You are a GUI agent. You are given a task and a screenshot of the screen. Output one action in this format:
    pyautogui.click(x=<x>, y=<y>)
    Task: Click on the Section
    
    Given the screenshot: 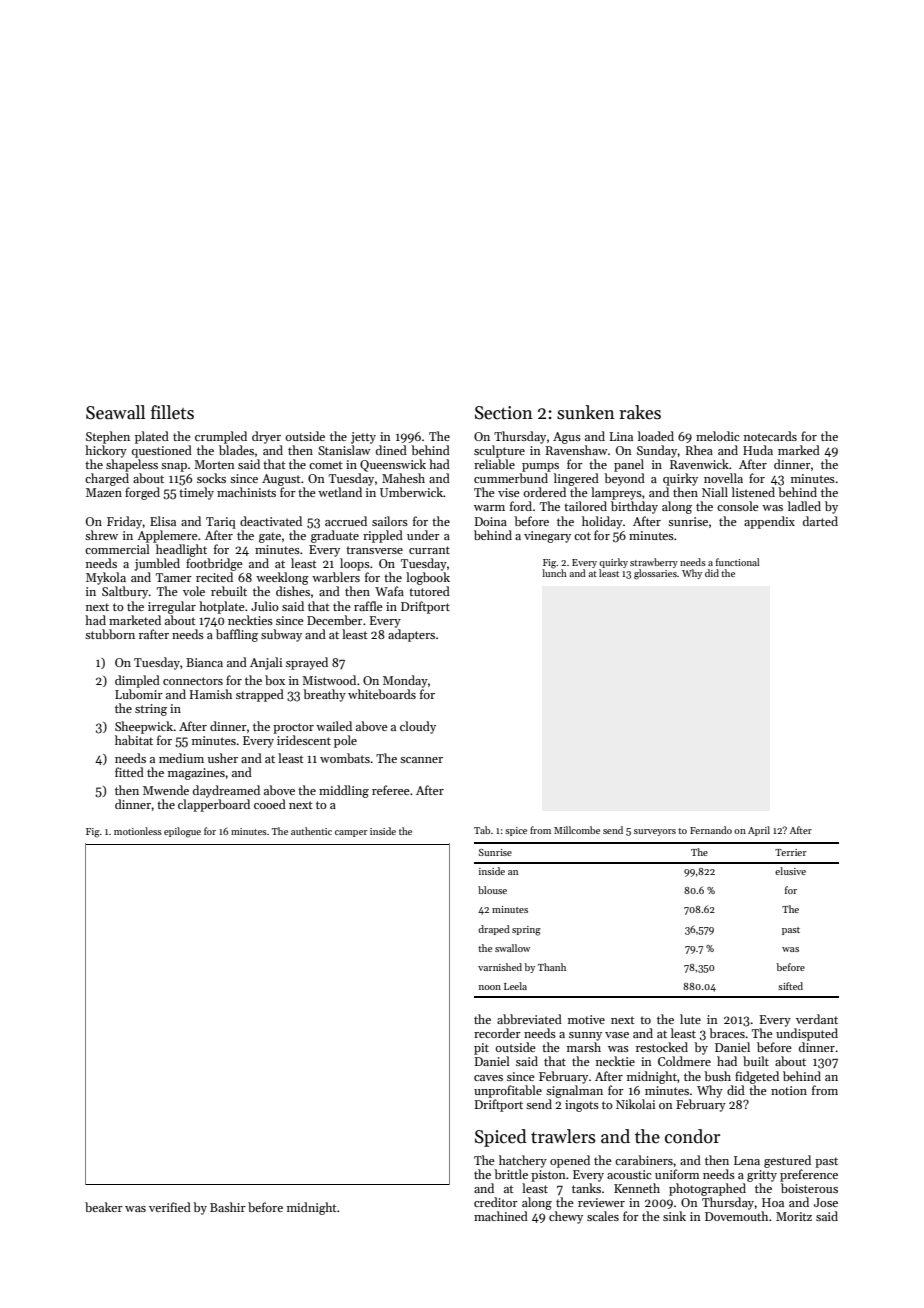 What is the action you would take?
    pyautogui.click(x=504, y=413)
